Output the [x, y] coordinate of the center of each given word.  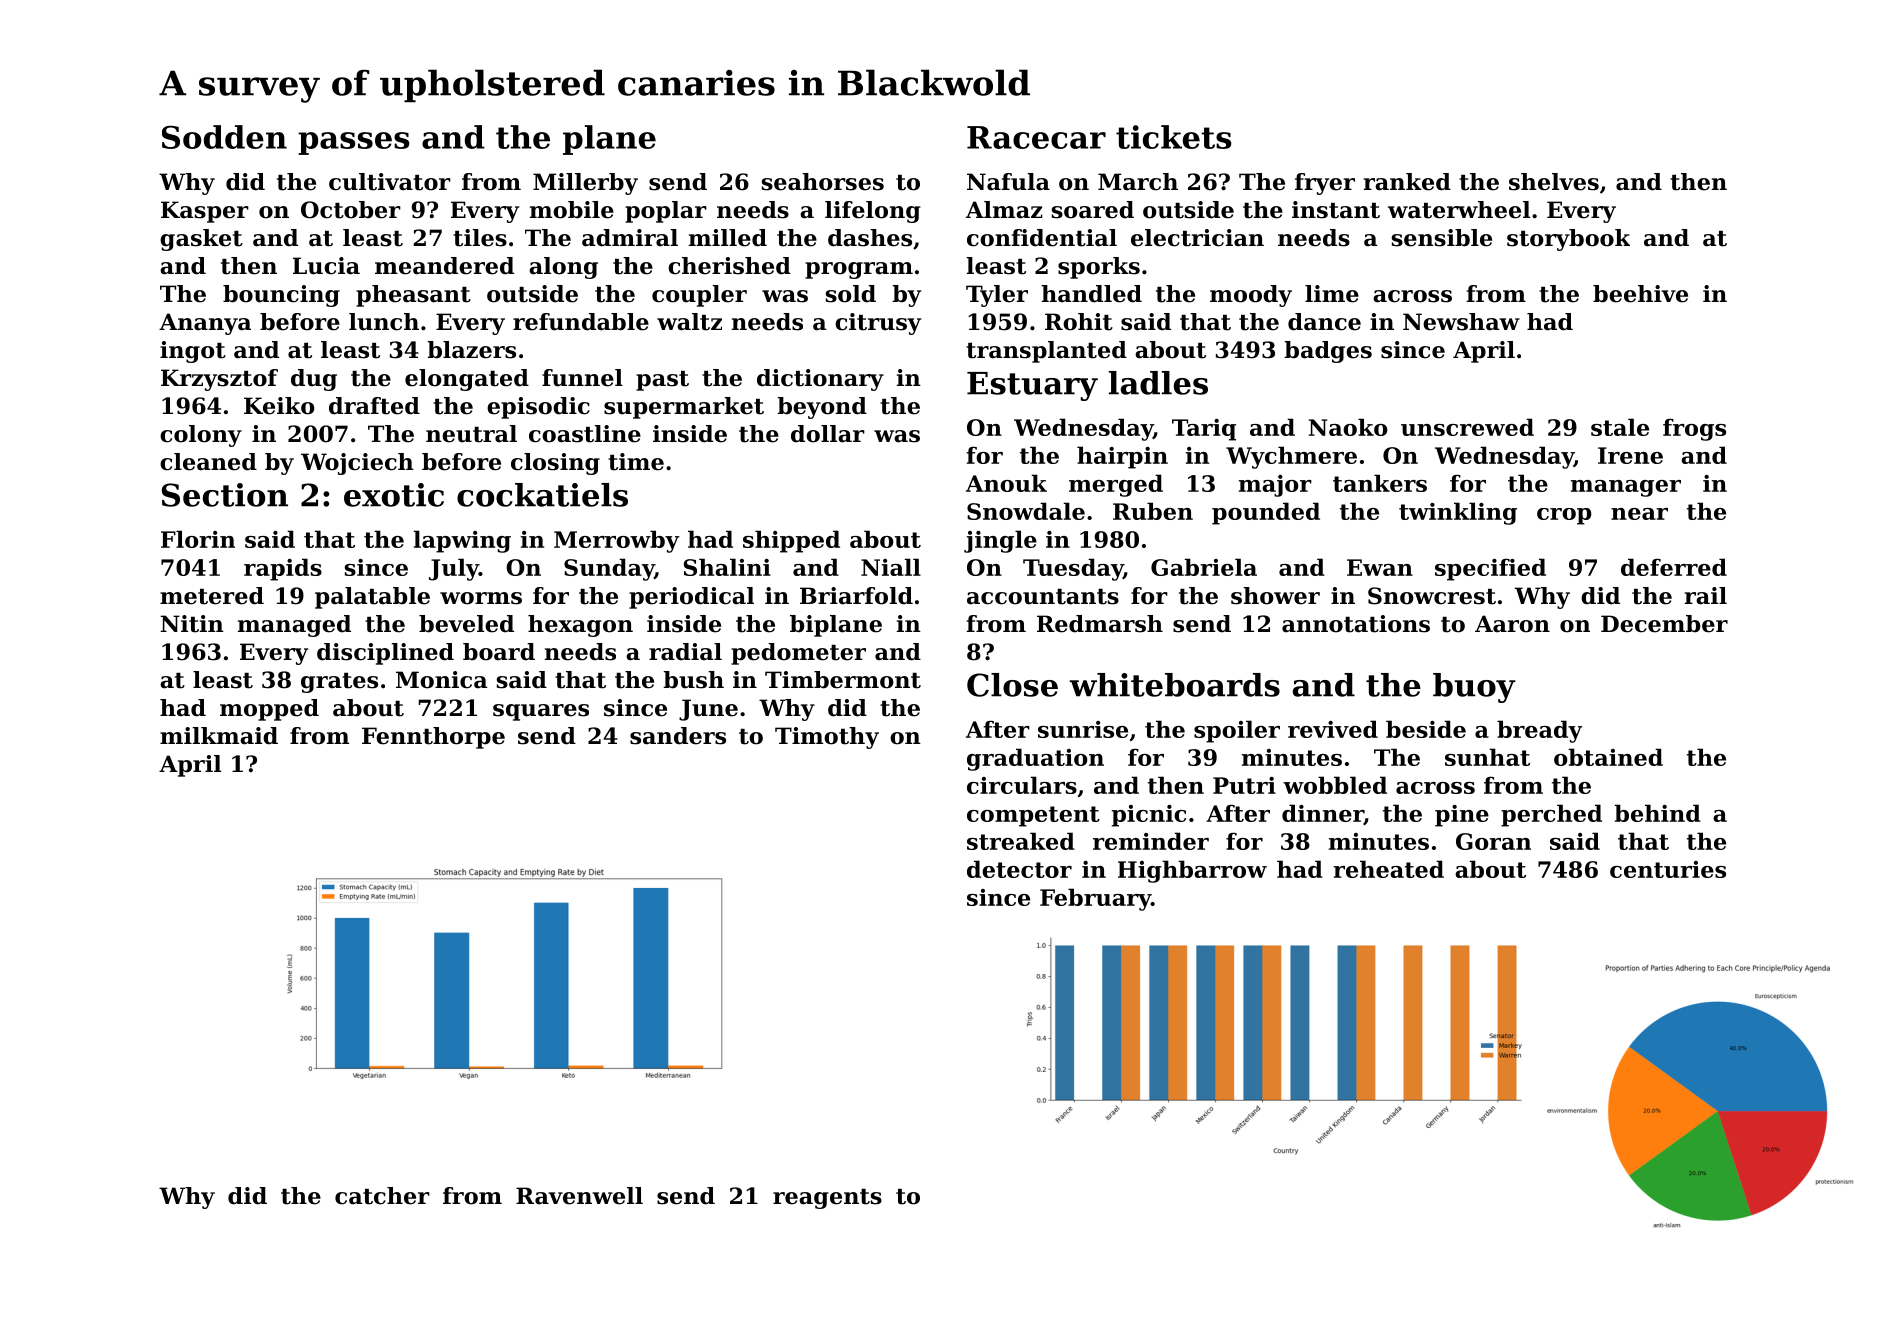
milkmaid [219, 736]
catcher [382, 1196]
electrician [1197, 238]
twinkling [1458, 513]
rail [1706, 596]
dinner [1323, 814]
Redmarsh [1100, 624]
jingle [1000, 541]
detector [1019, 869]
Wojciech [357, 464]
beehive [1640, 294]
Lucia [326, 266]
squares [541, 712]
